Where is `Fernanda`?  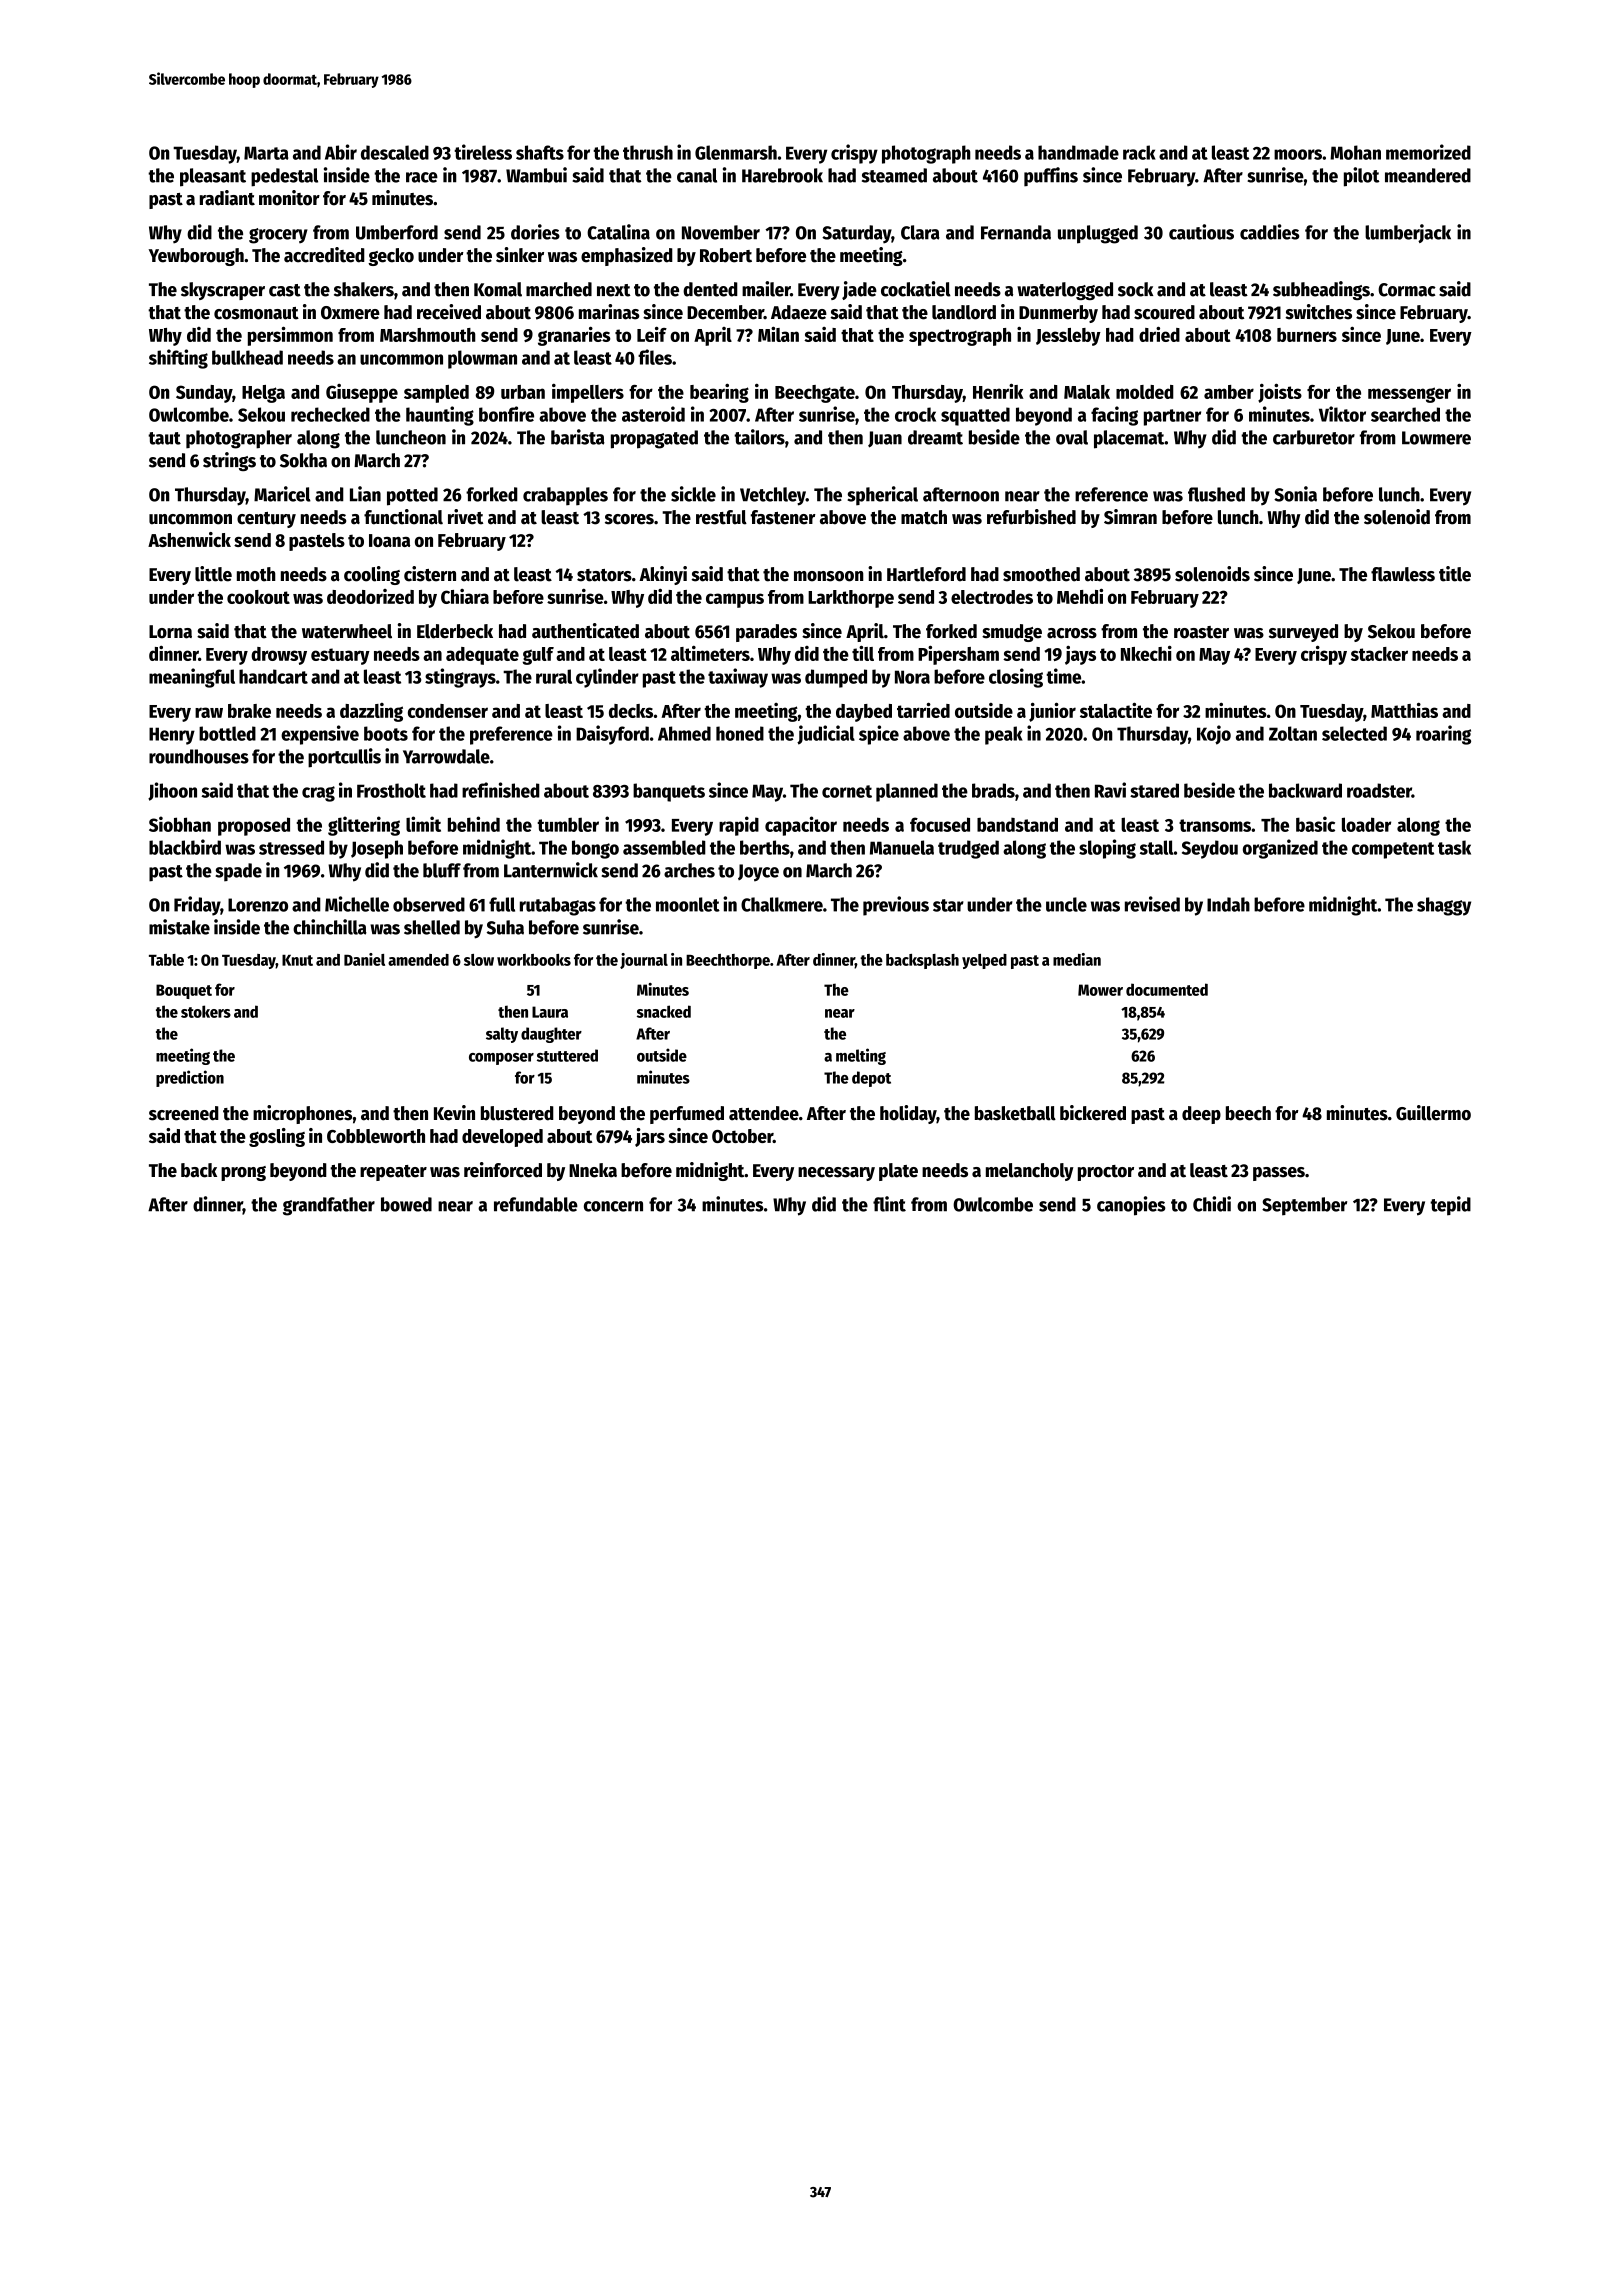 Fernanda is located at coordinates (1016, 232).
